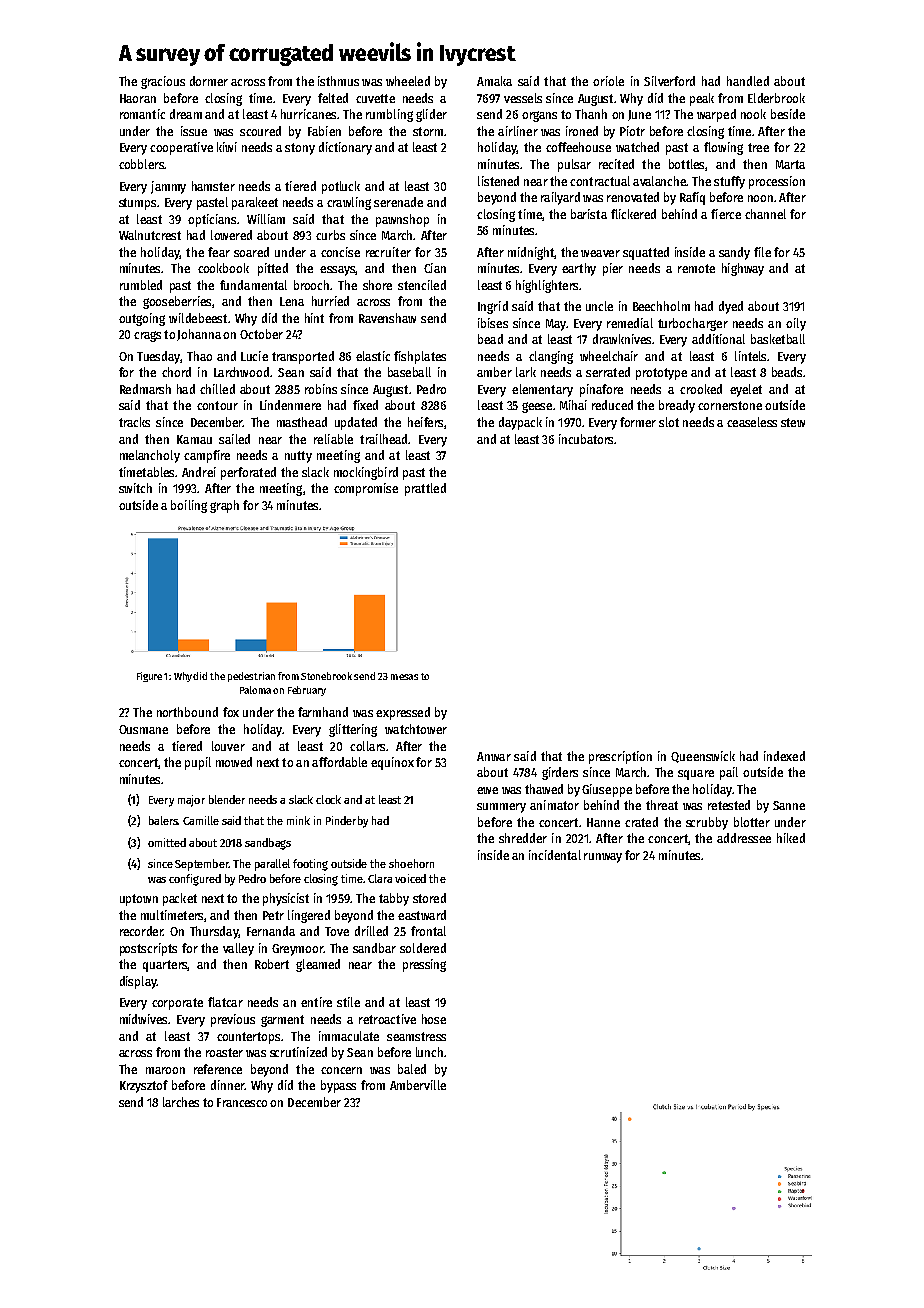 This screenshot has width=924, height=1308. What do you see at coordinates (227, 147) in the screenshot?
I see `kiwi` at bounding box center [227, 147].
